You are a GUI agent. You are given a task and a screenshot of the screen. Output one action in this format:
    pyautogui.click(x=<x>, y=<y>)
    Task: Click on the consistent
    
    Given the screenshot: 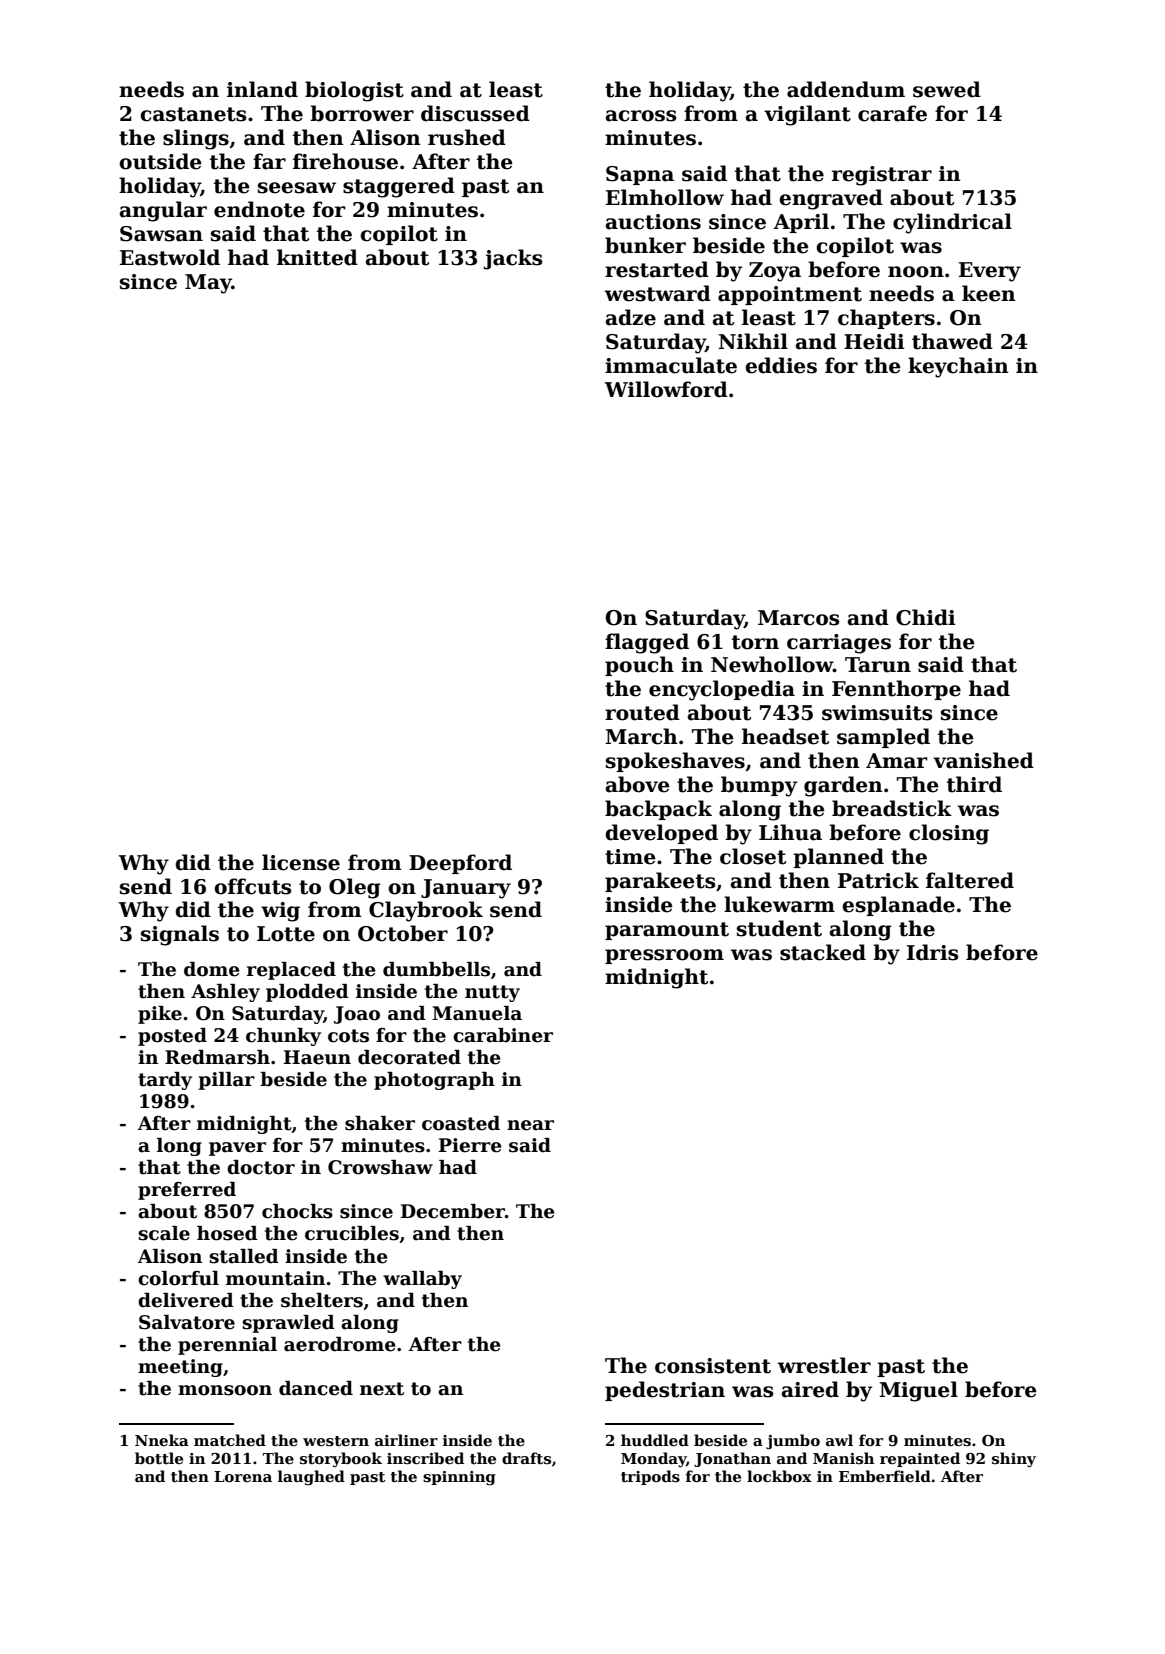 What is the action you would take?
    pyautogui.click(x=713, y=1366)
